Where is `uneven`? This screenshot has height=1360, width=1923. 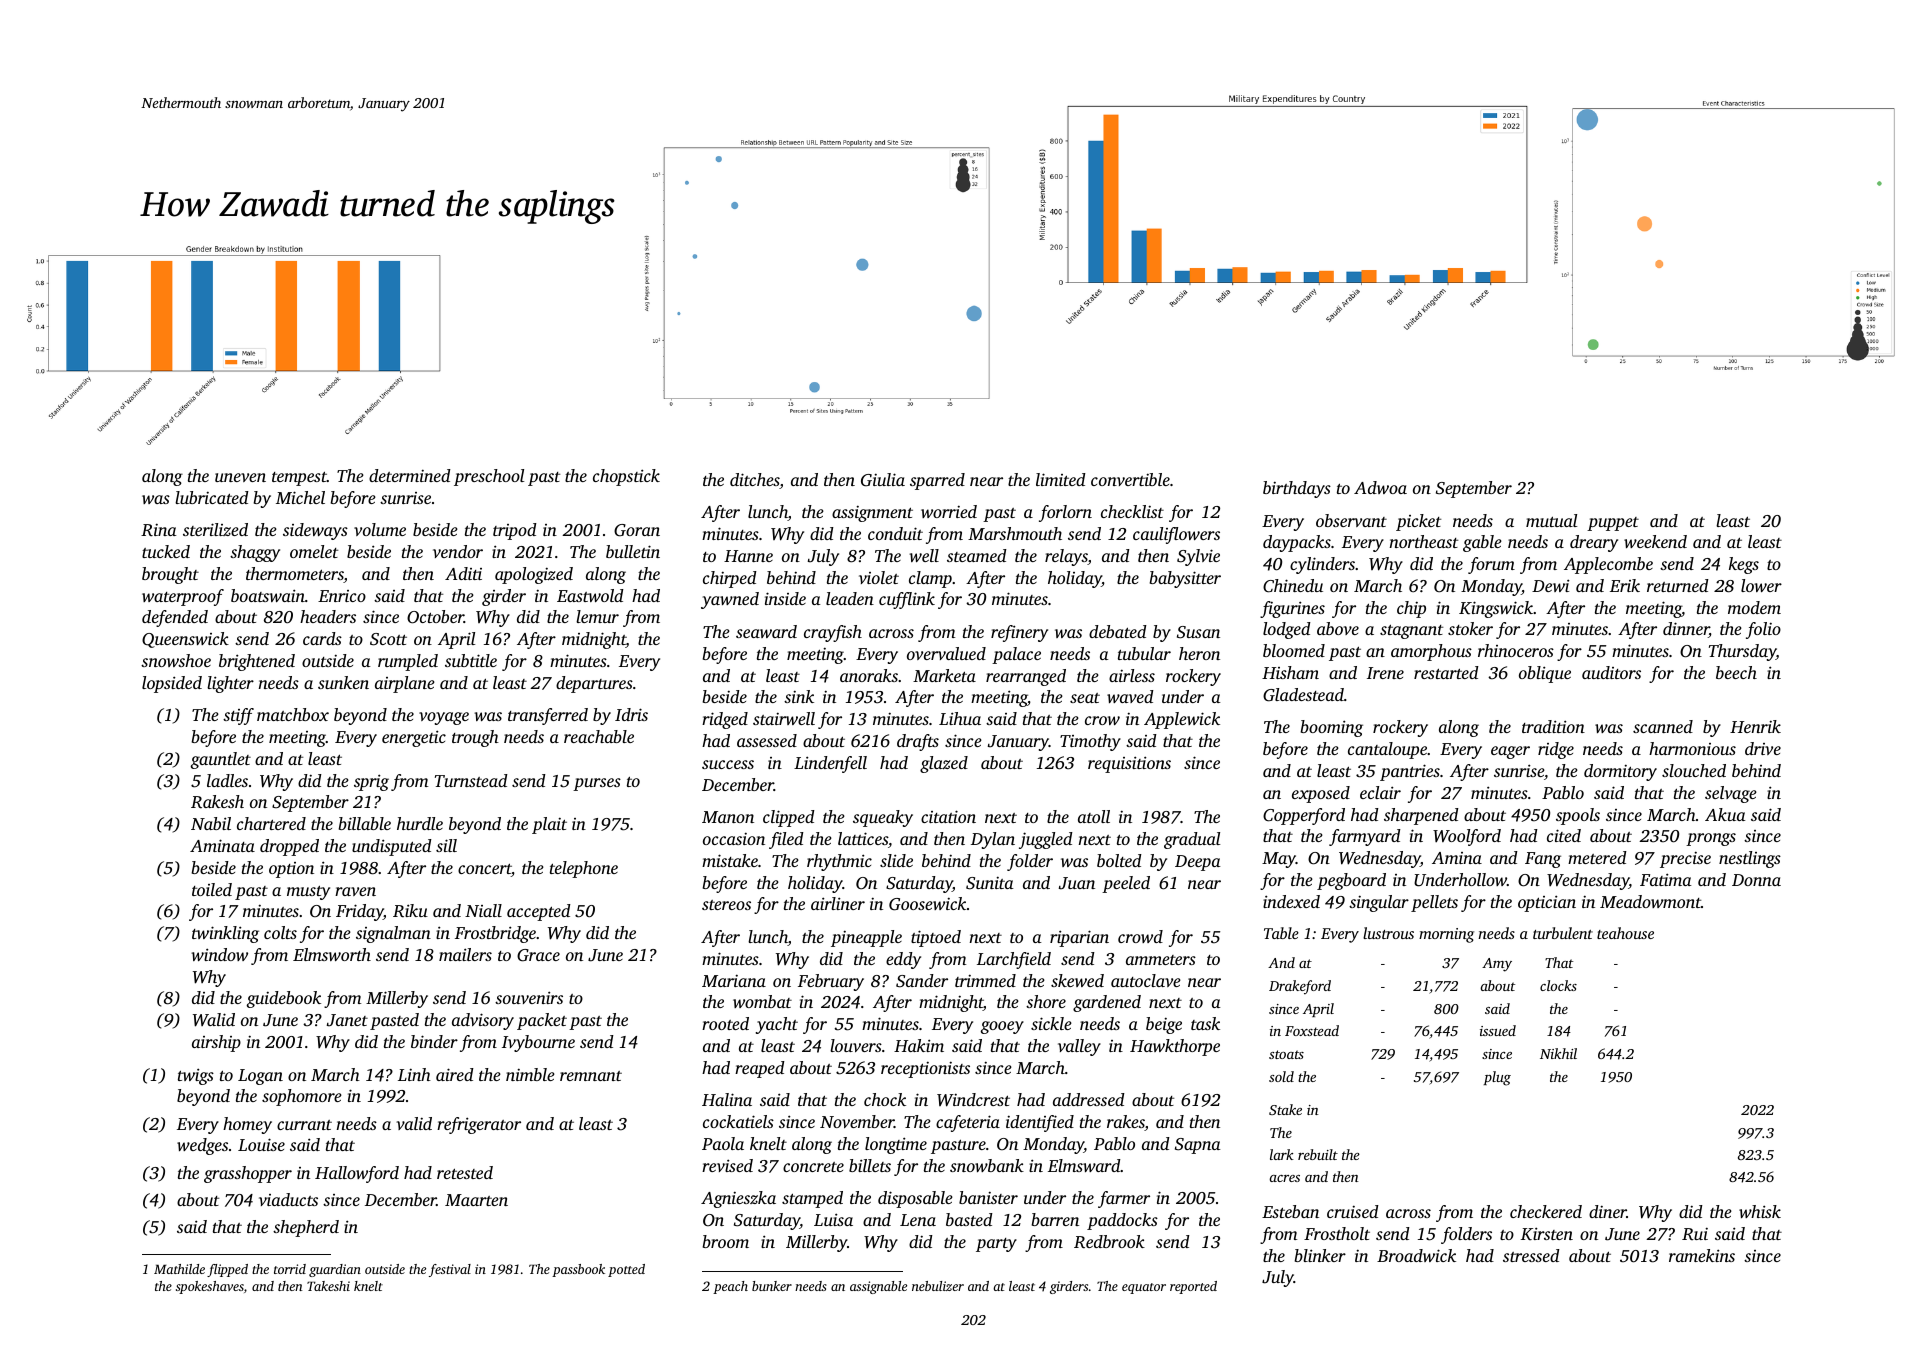
uneven is located at coordinates (240, 477).
